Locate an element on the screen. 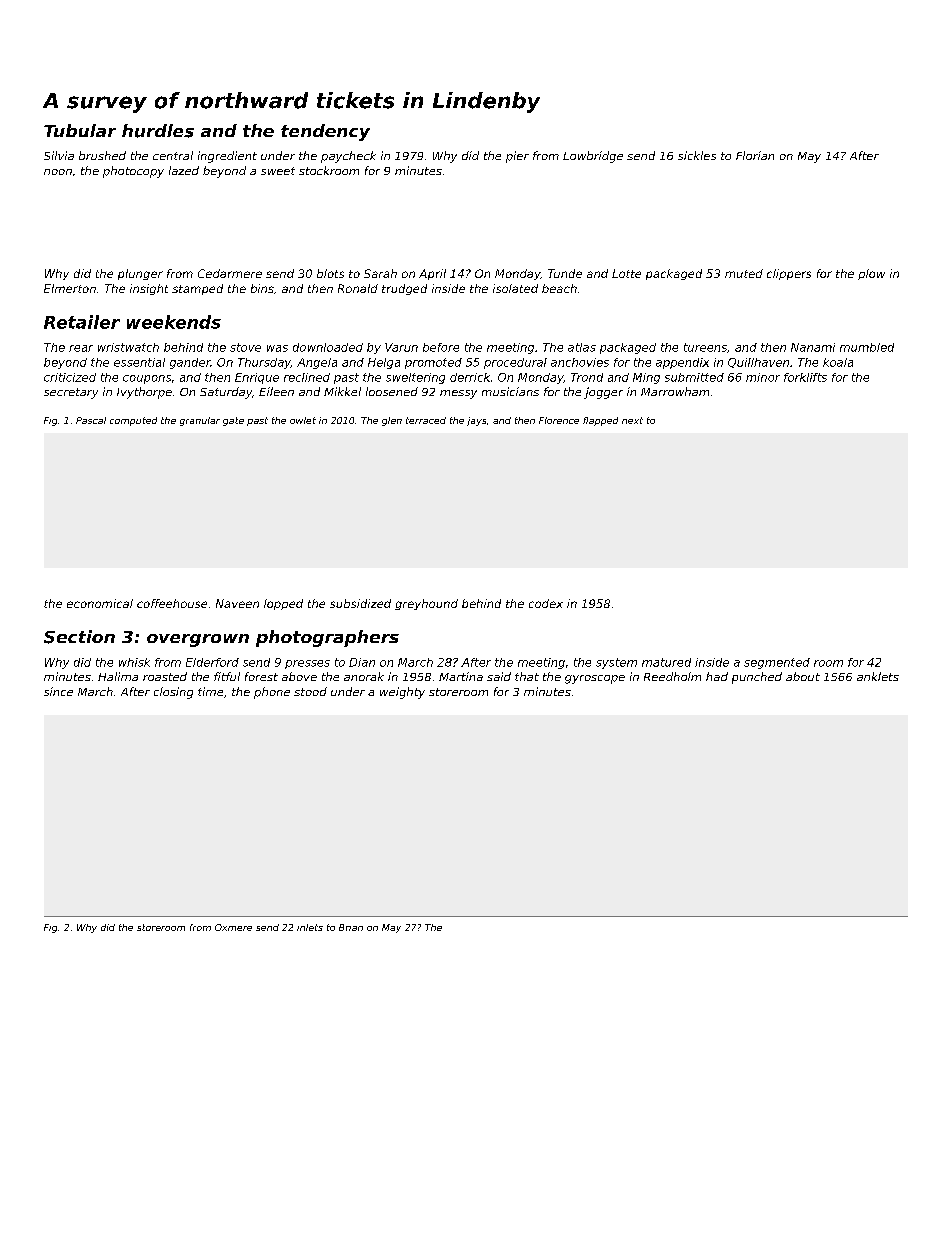  closing is located at coordinates (173, 693).
